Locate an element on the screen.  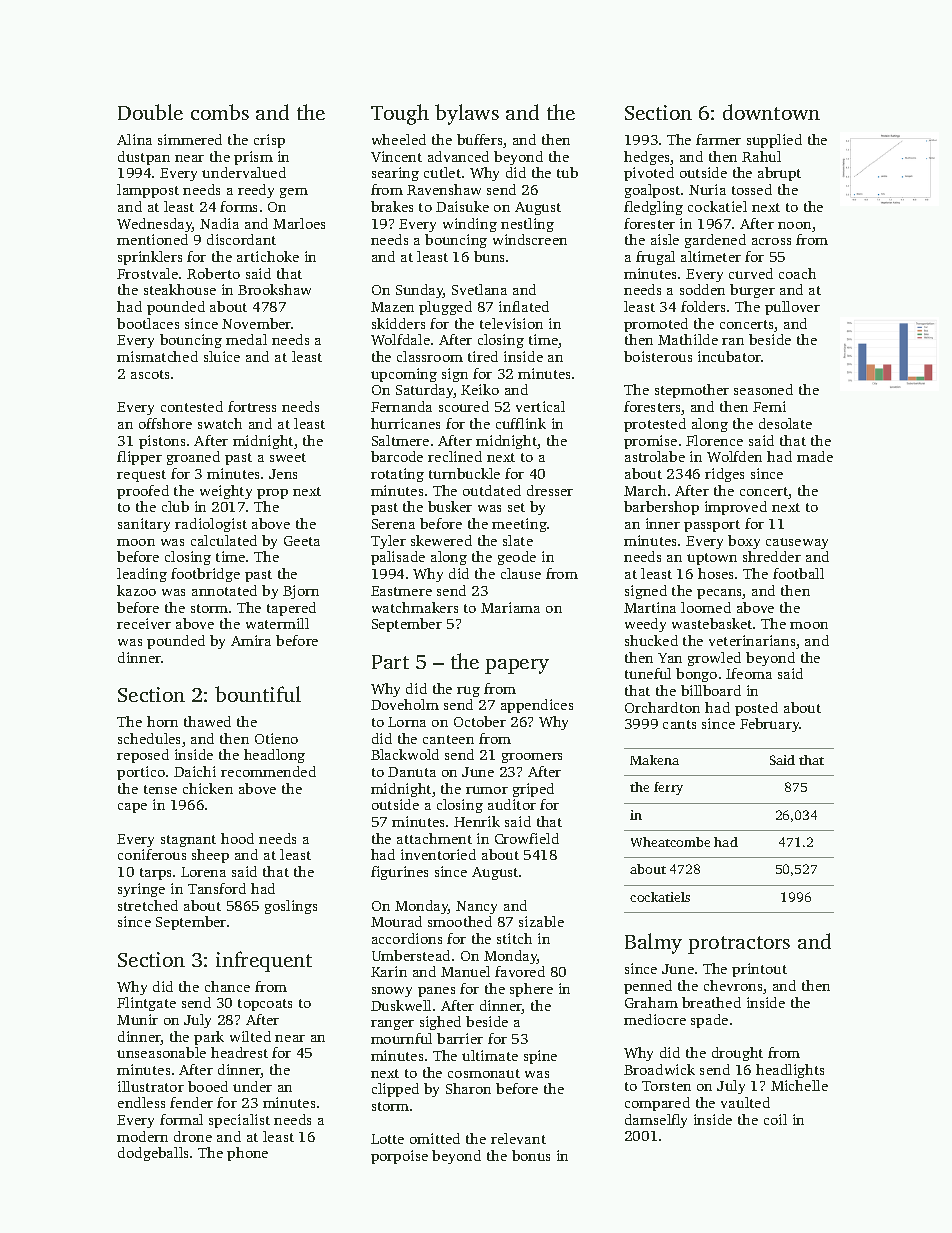
dresser is located at coordinates (550, 490).
